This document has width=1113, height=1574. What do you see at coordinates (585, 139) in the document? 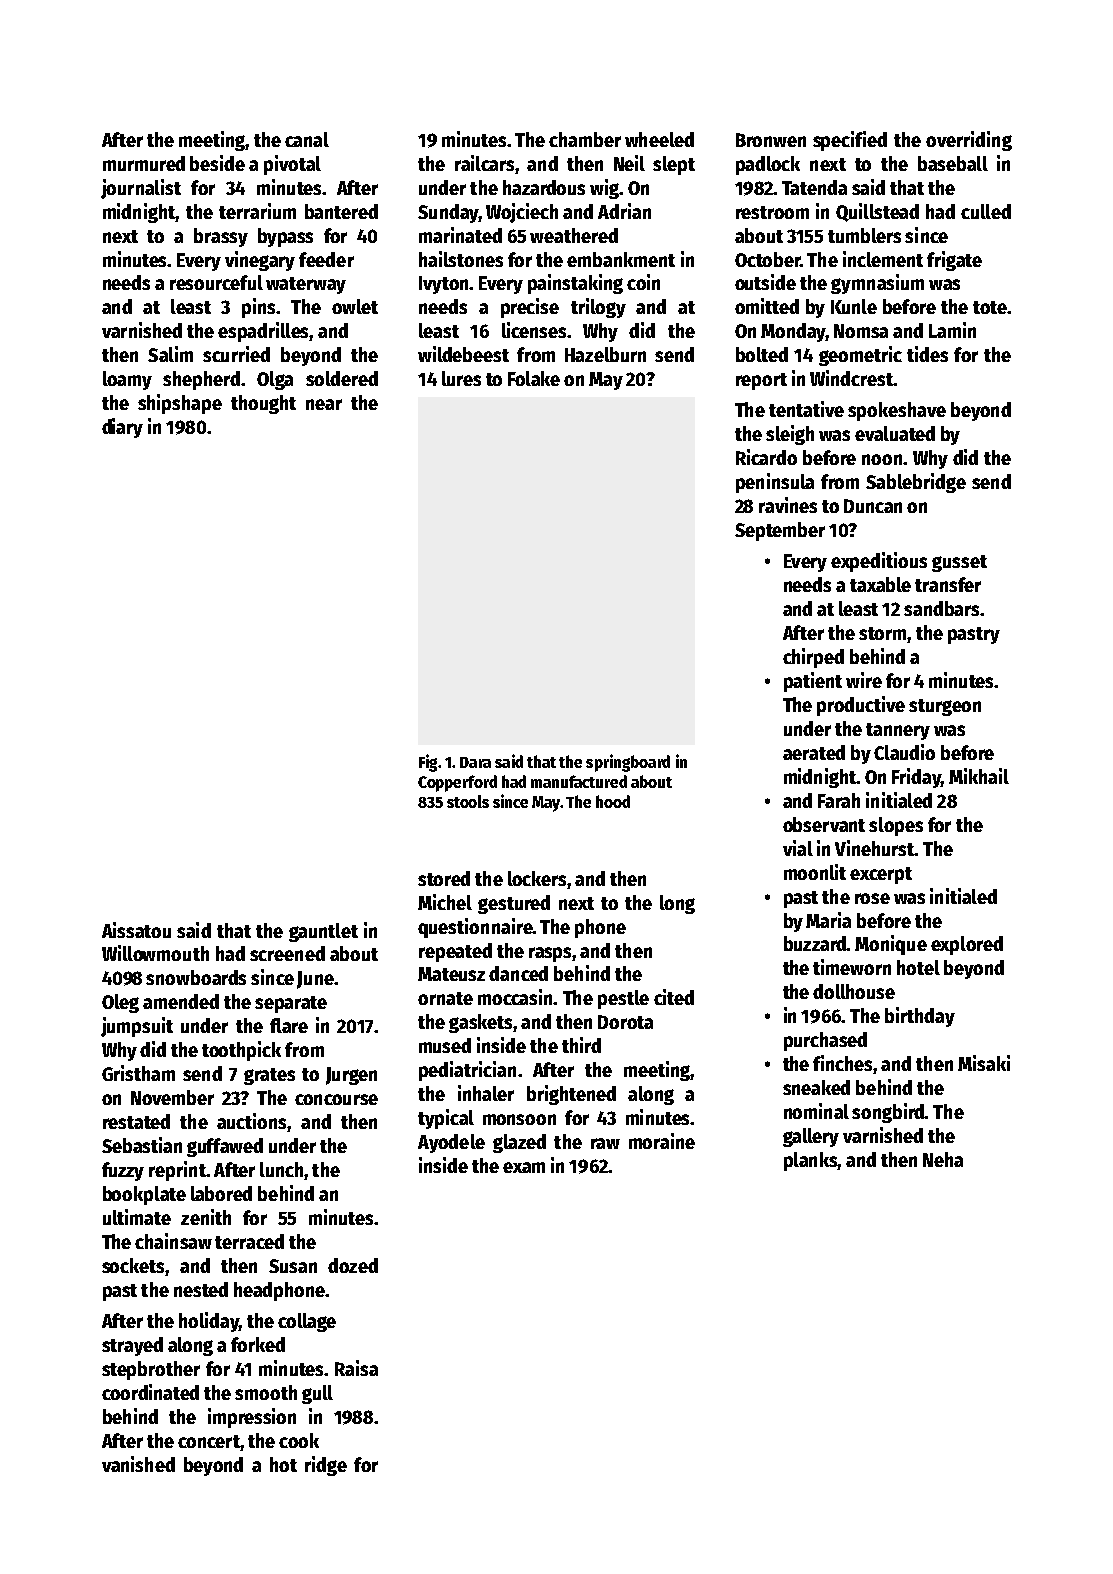
I see `chamber` at bounding box center [585, 139].
